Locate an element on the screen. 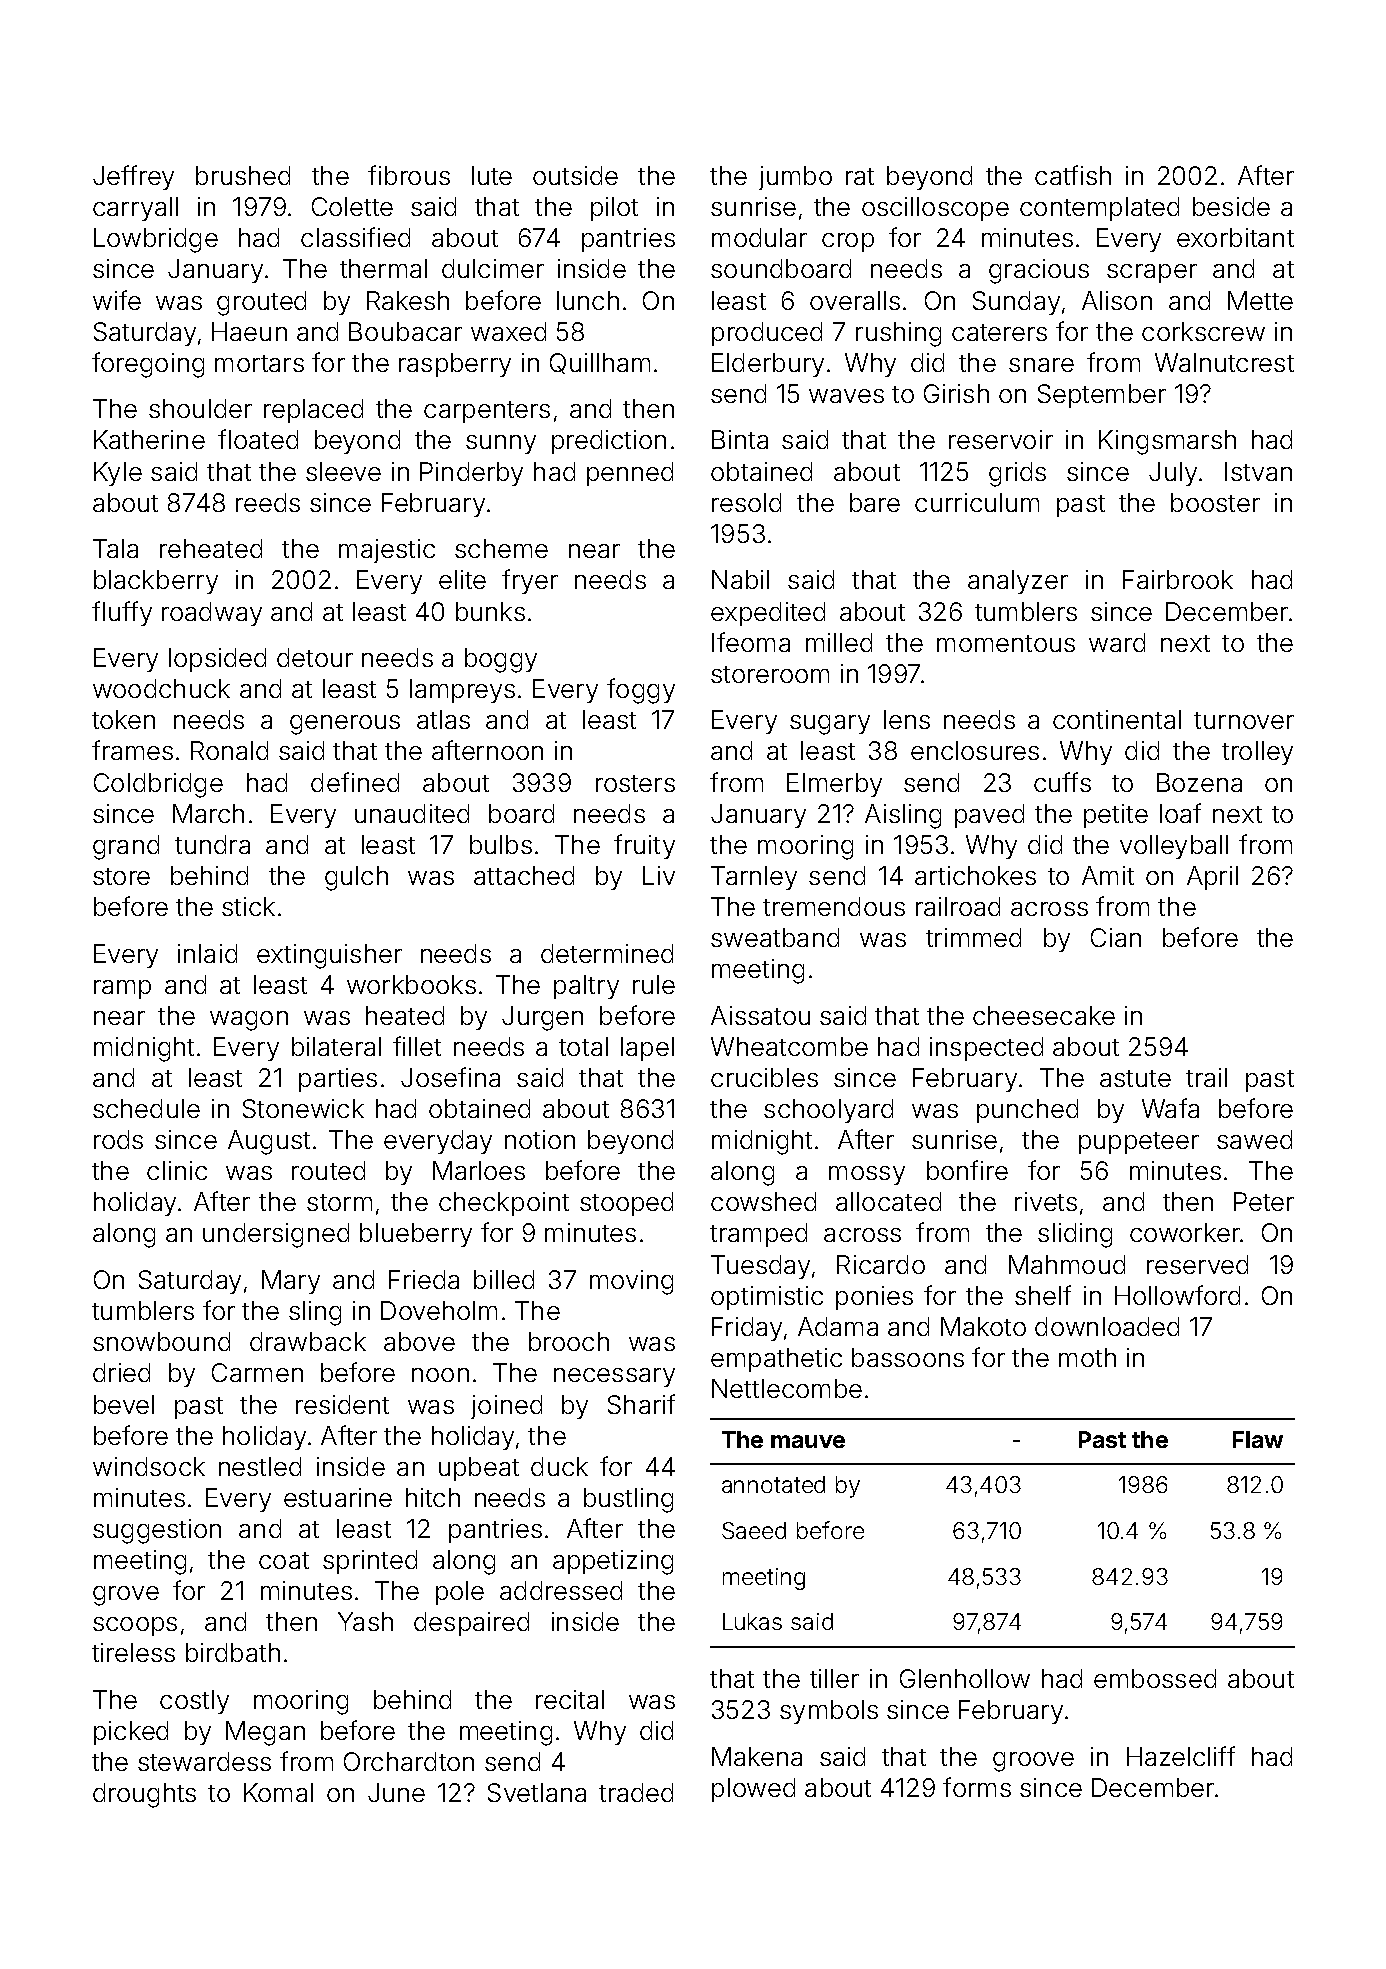 The width and height of the screenshot is (1386, 1969). tremendous is located at coordinates (834, 906).
